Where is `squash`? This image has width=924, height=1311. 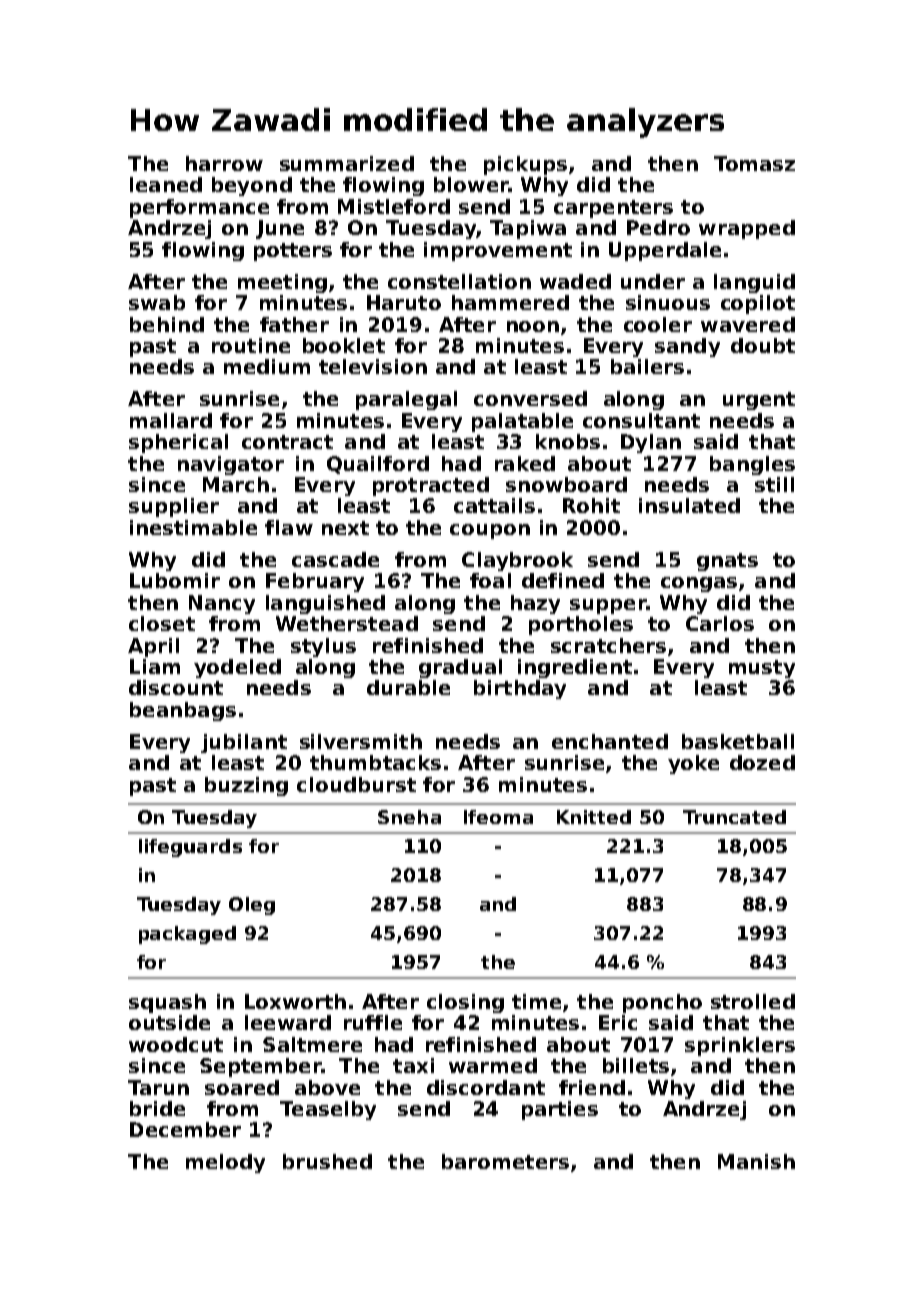 squash is located at coordinates (167, 1003).
